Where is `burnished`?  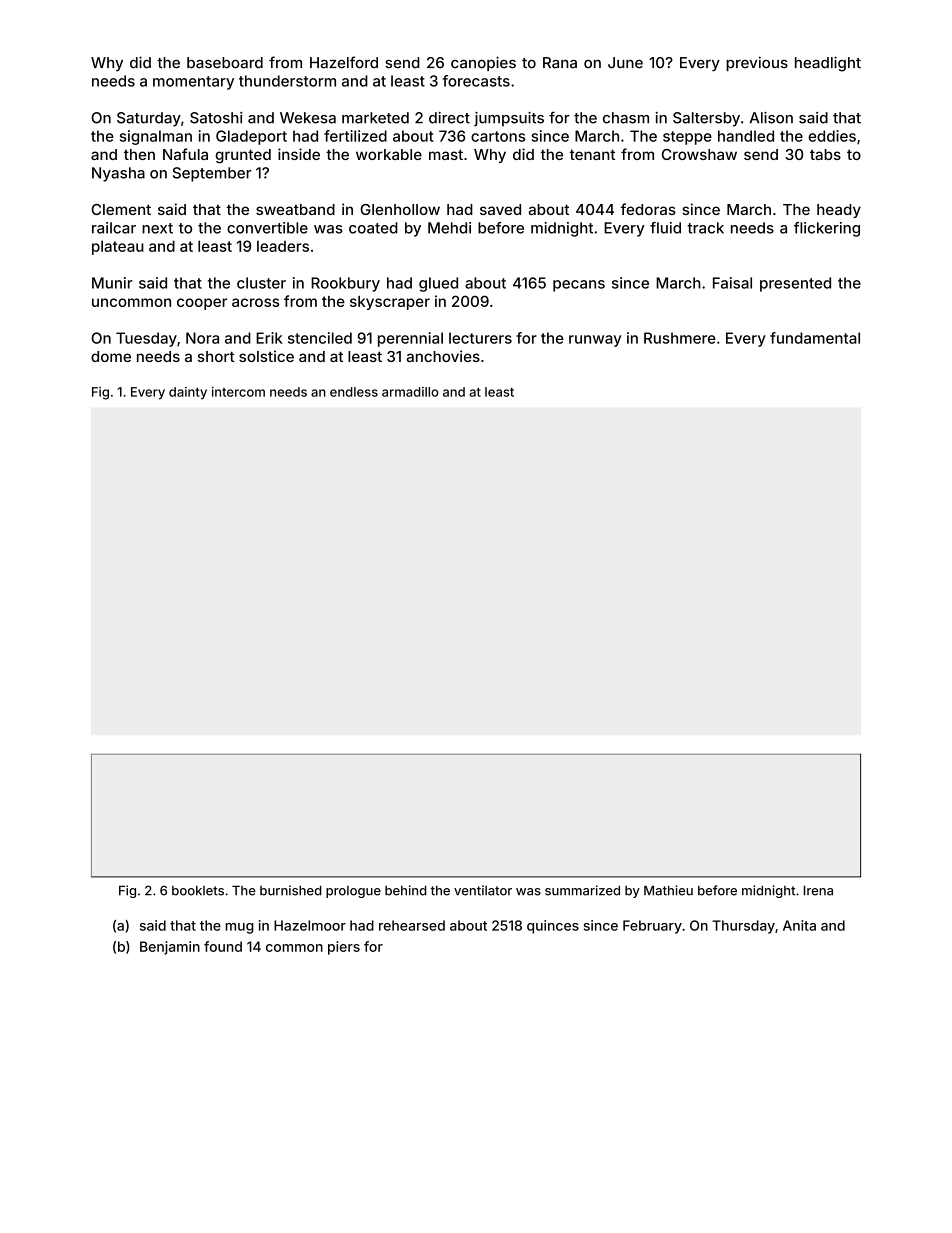 burnished is located at coordinates (290, 890).
